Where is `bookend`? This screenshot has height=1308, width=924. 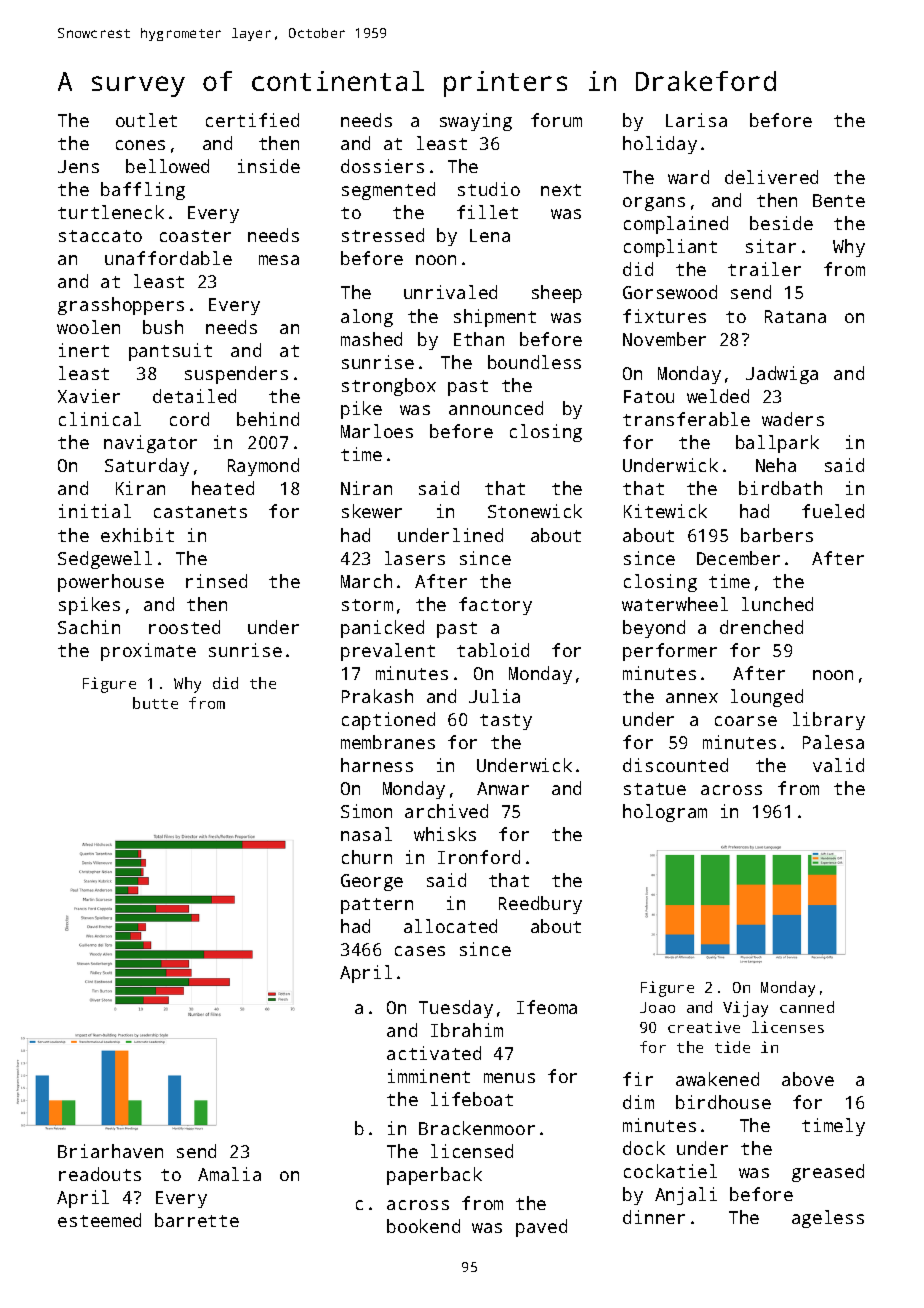
bookend is located at coordinates (423, 1226).
